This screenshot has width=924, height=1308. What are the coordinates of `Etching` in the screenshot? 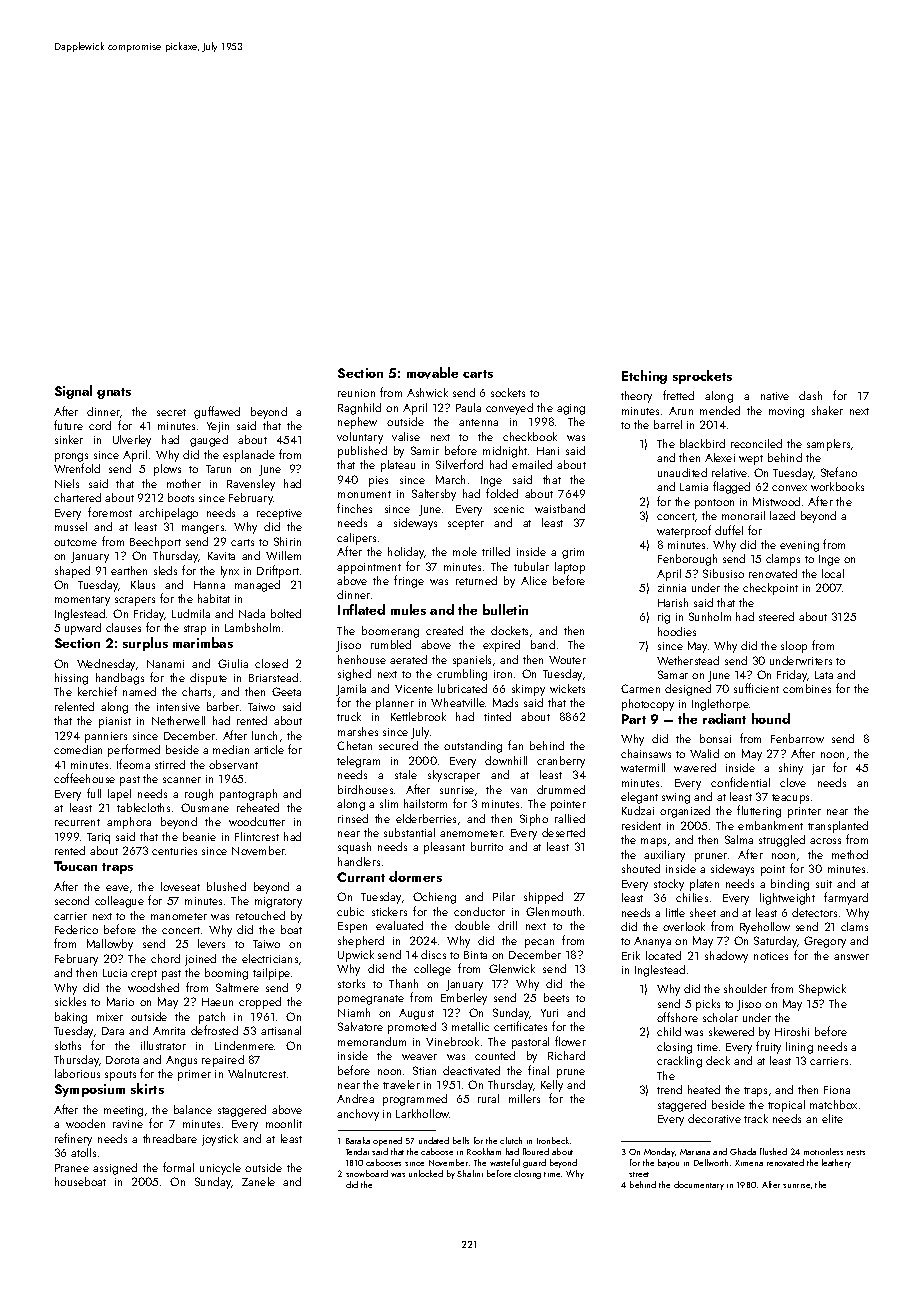 It's located at (644, 377).
